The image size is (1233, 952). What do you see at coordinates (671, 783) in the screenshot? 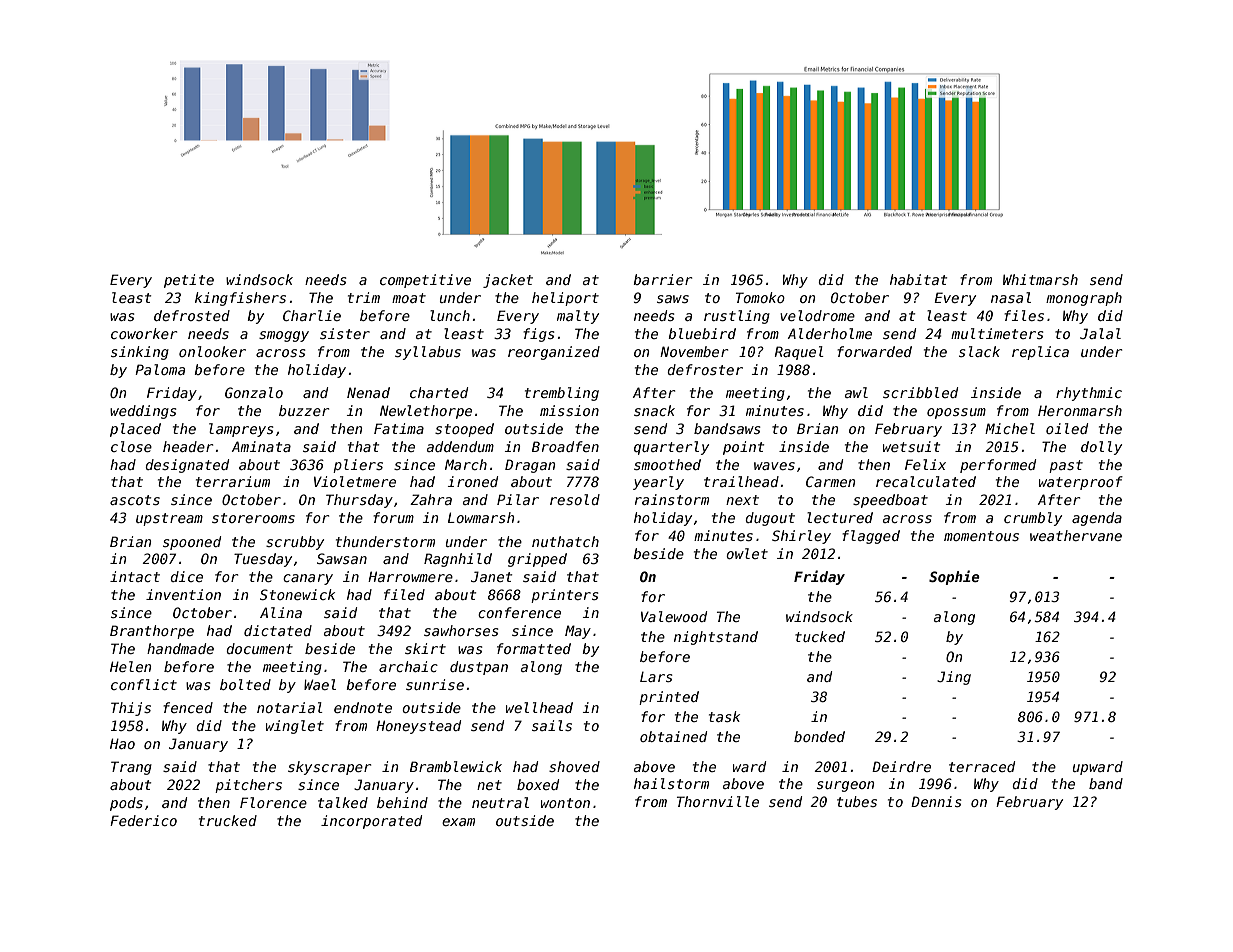
I see `hailstorm` at bounding box center [671, 783].
